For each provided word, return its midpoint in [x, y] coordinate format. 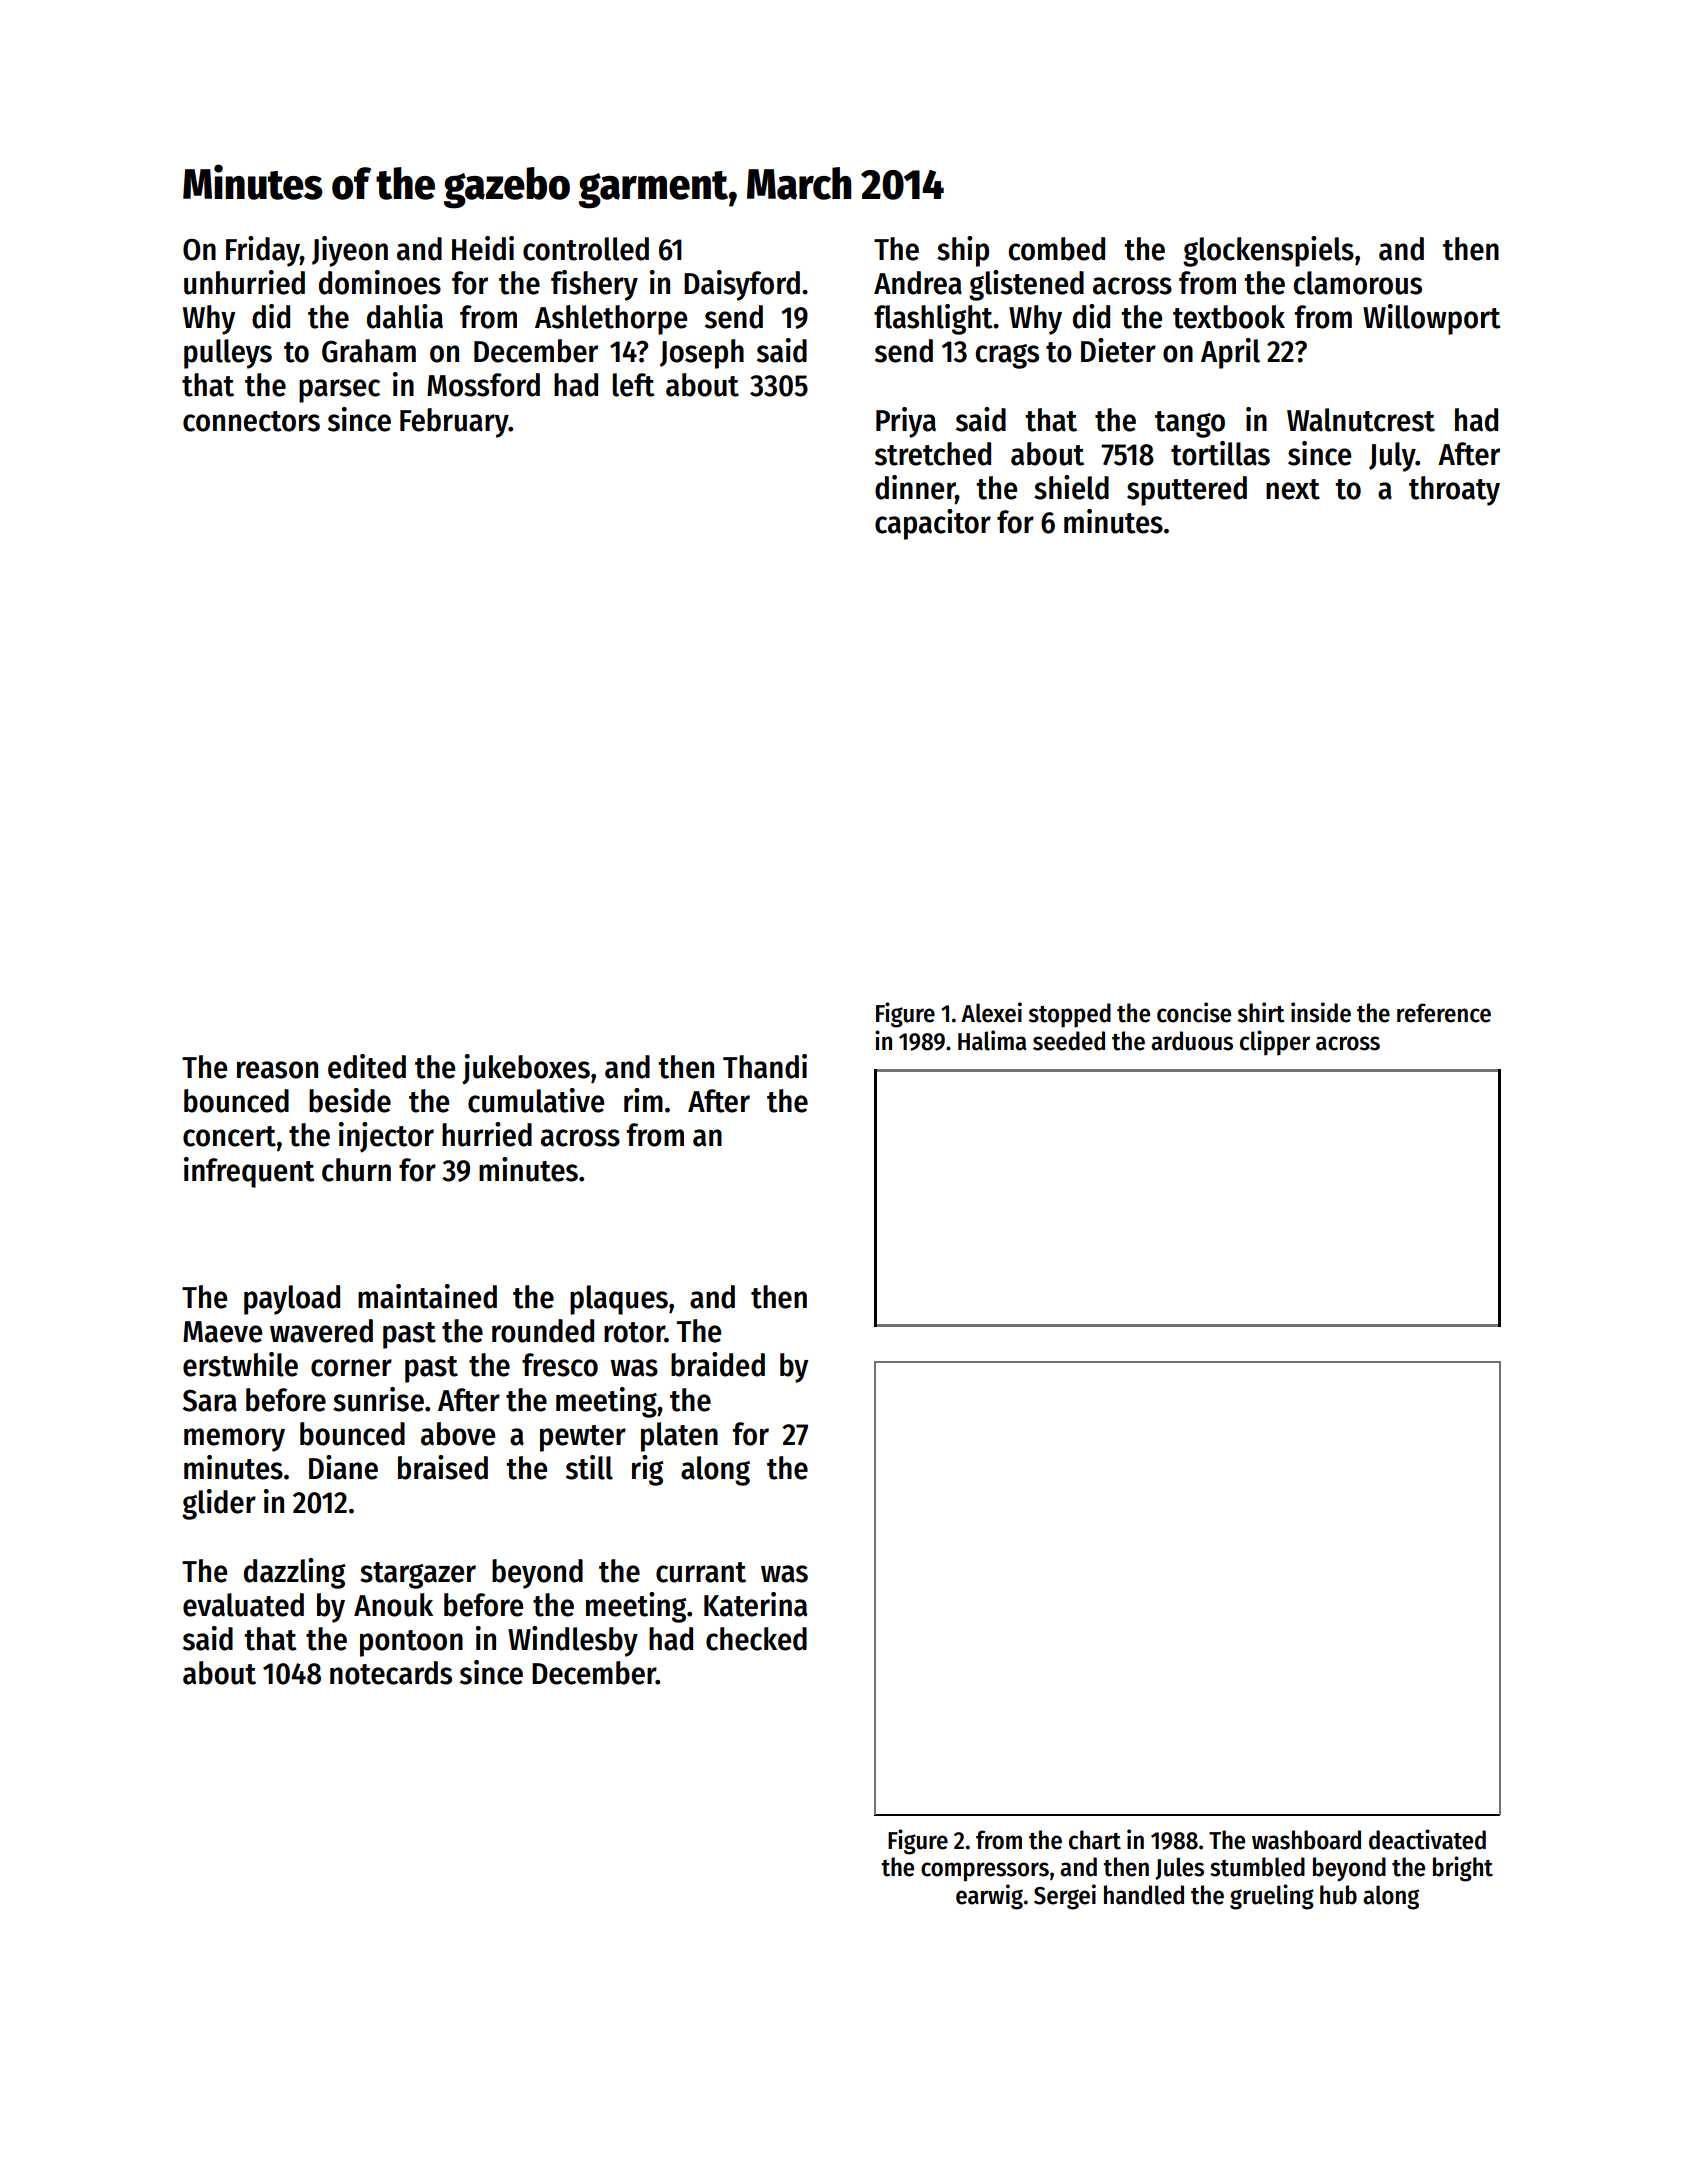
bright [1463, 1869]
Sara [210, 1400]
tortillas [1220, 453]
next [1293, 489]
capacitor [933, 524]
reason [277, 1070]
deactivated [1427, 1839]
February [454, 423]
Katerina [755, 1604]
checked [756, 1639]
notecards [391, 1673]
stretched [933, 454]
